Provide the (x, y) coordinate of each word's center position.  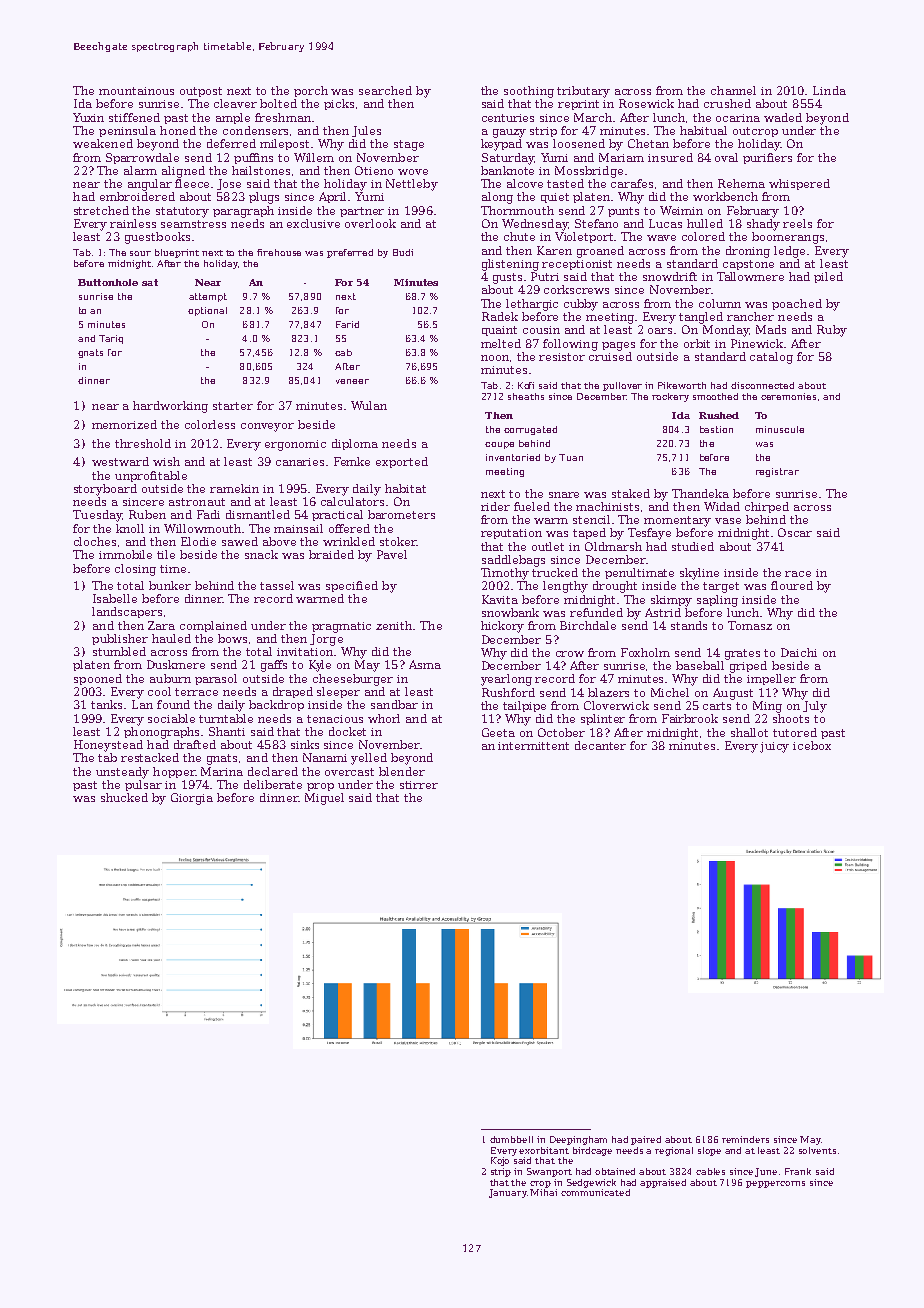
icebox (812, 745)
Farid (347, 324)
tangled (701, 318)
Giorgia (192, 799)
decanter (600, 745)
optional (207, 311)
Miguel (324, 799)
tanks (106, 704)
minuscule (780, 429)
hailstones (261, 170)
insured (670, 157)
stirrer (419, 785)
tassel (277, 585)
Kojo (500, 1161)
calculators (352, 501)
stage (409, 145)
